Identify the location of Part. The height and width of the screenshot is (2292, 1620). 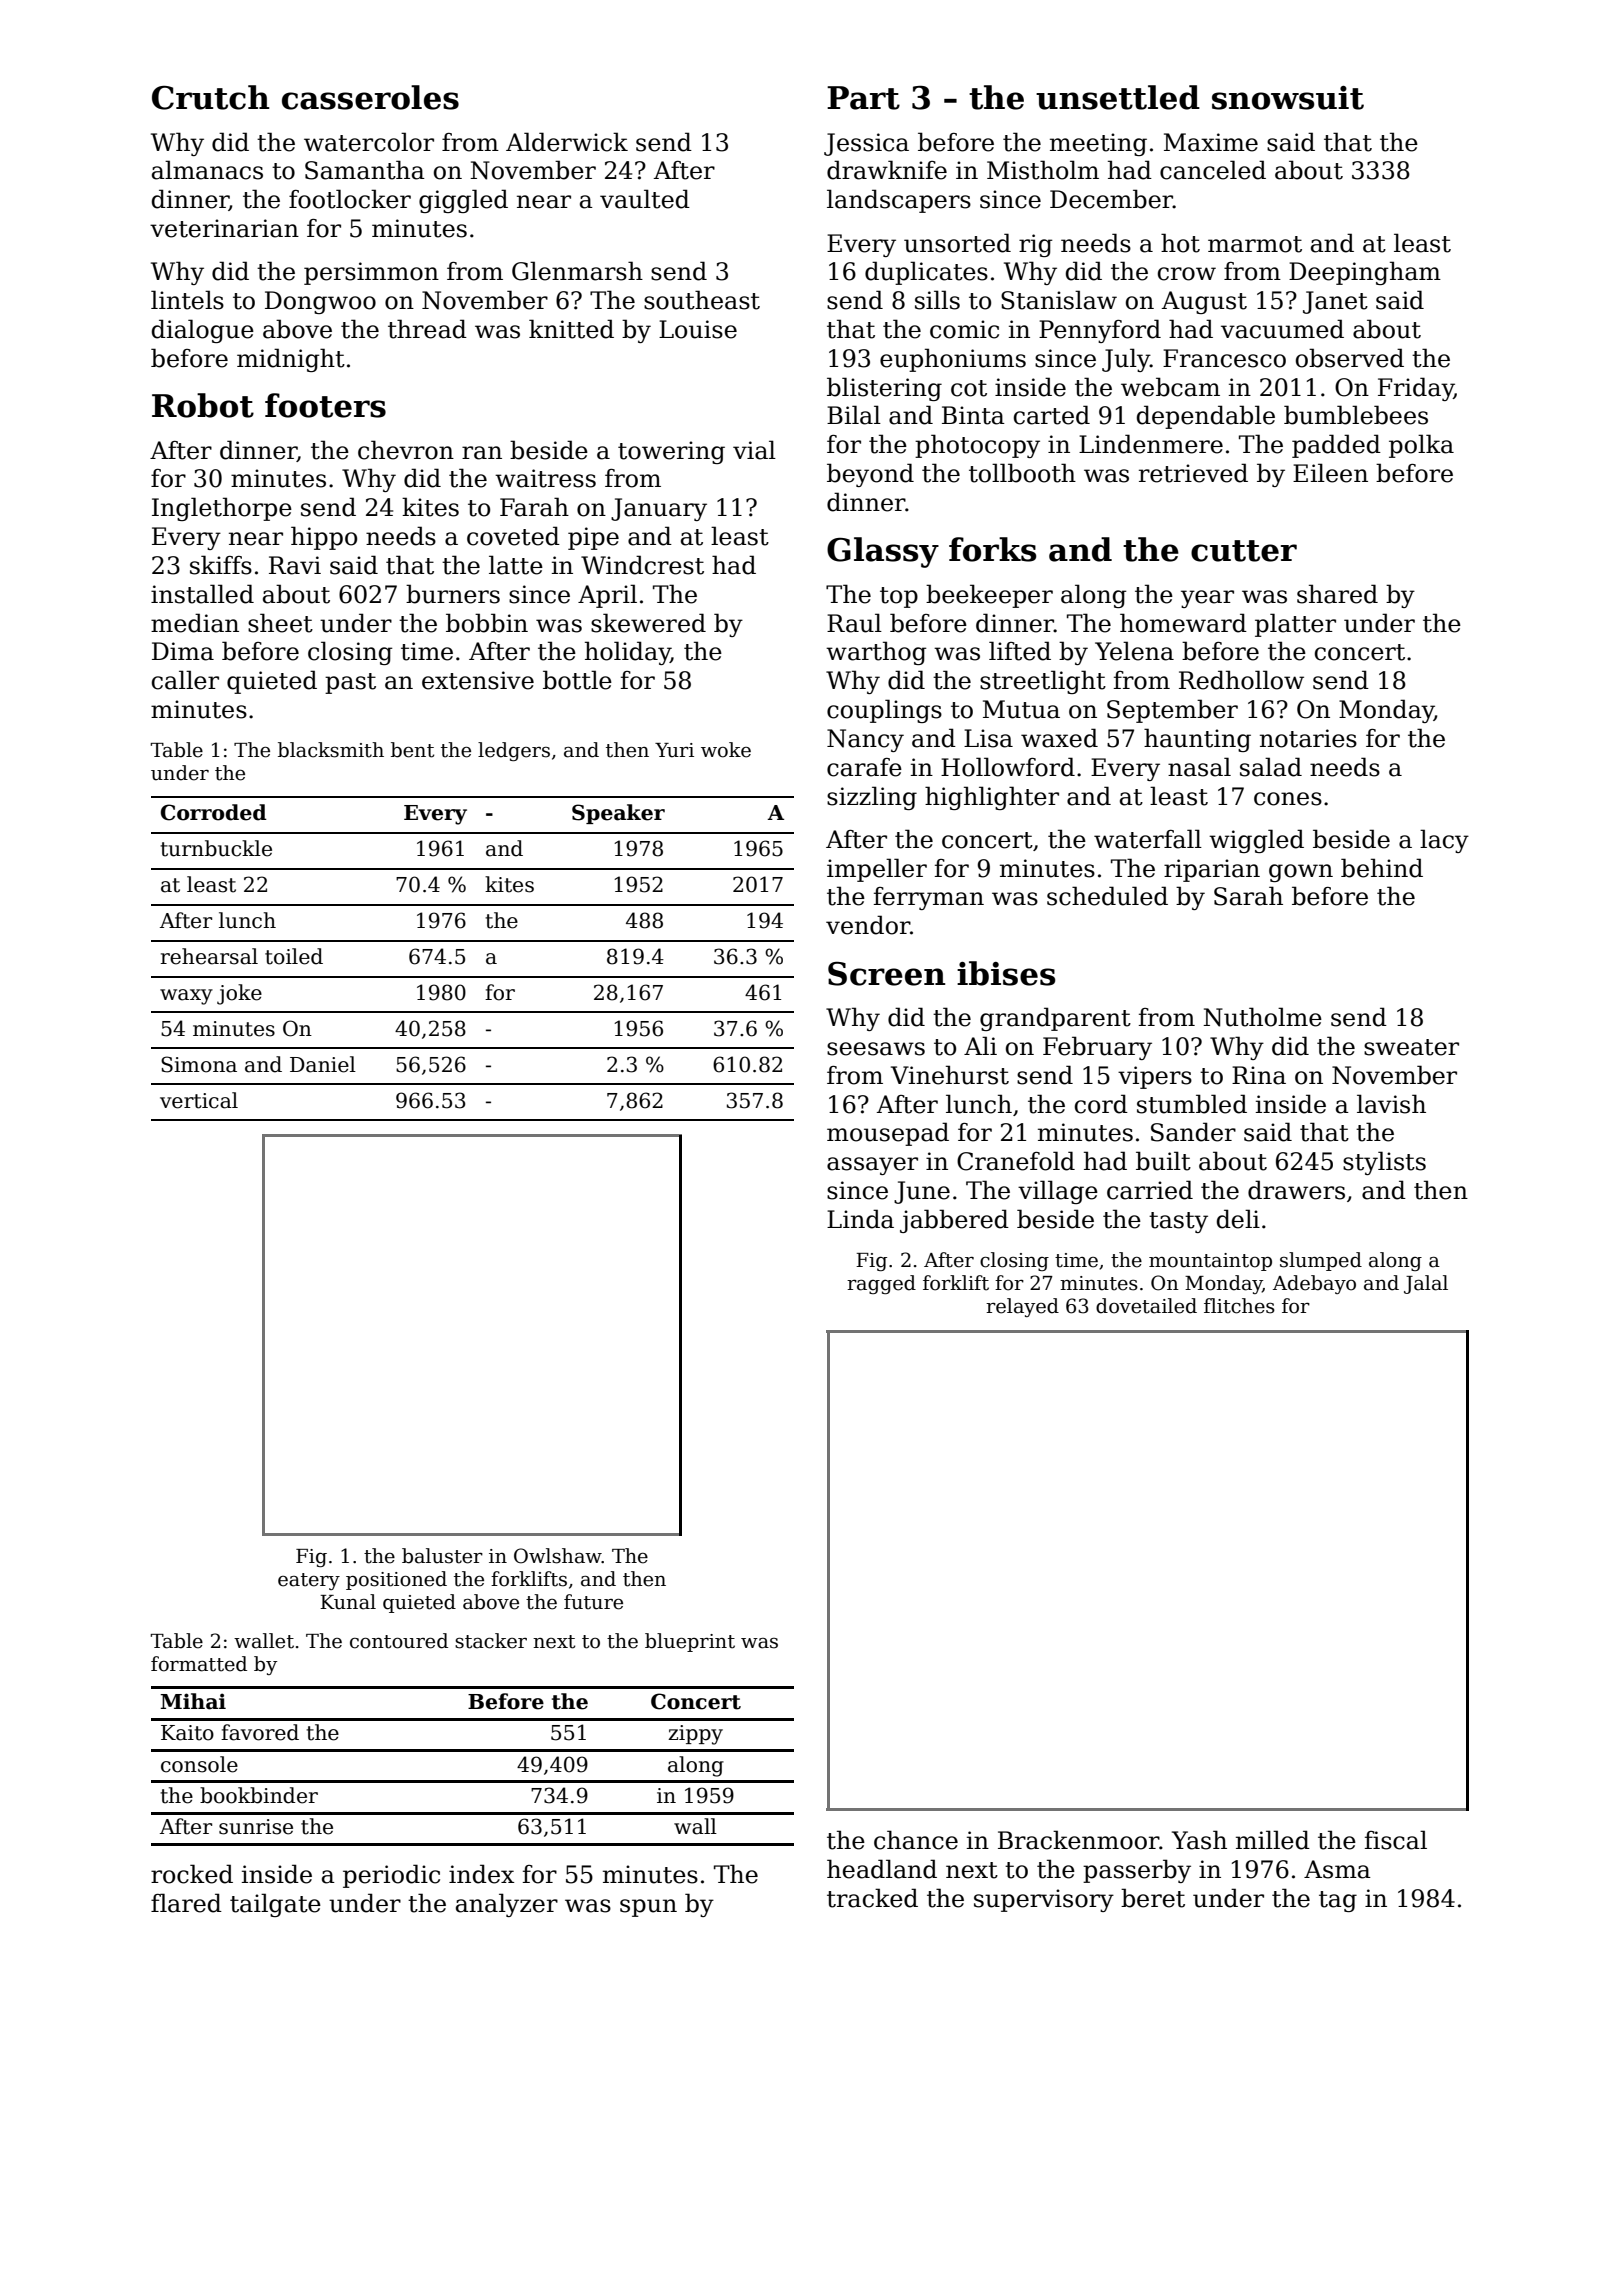
(863, 98).
